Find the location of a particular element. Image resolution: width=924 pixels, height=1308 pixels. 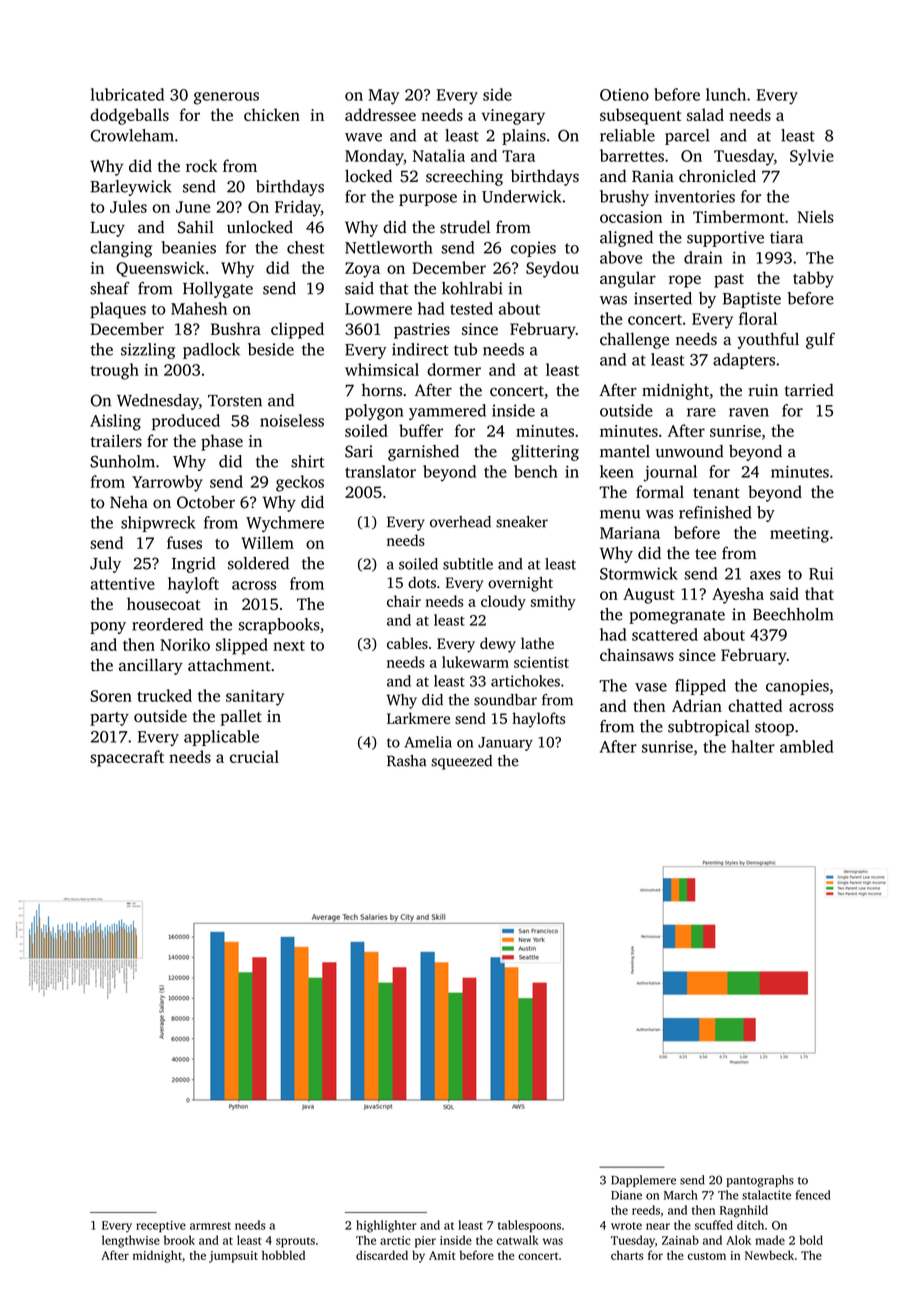

supportive is located at coordinates (725, 239).
